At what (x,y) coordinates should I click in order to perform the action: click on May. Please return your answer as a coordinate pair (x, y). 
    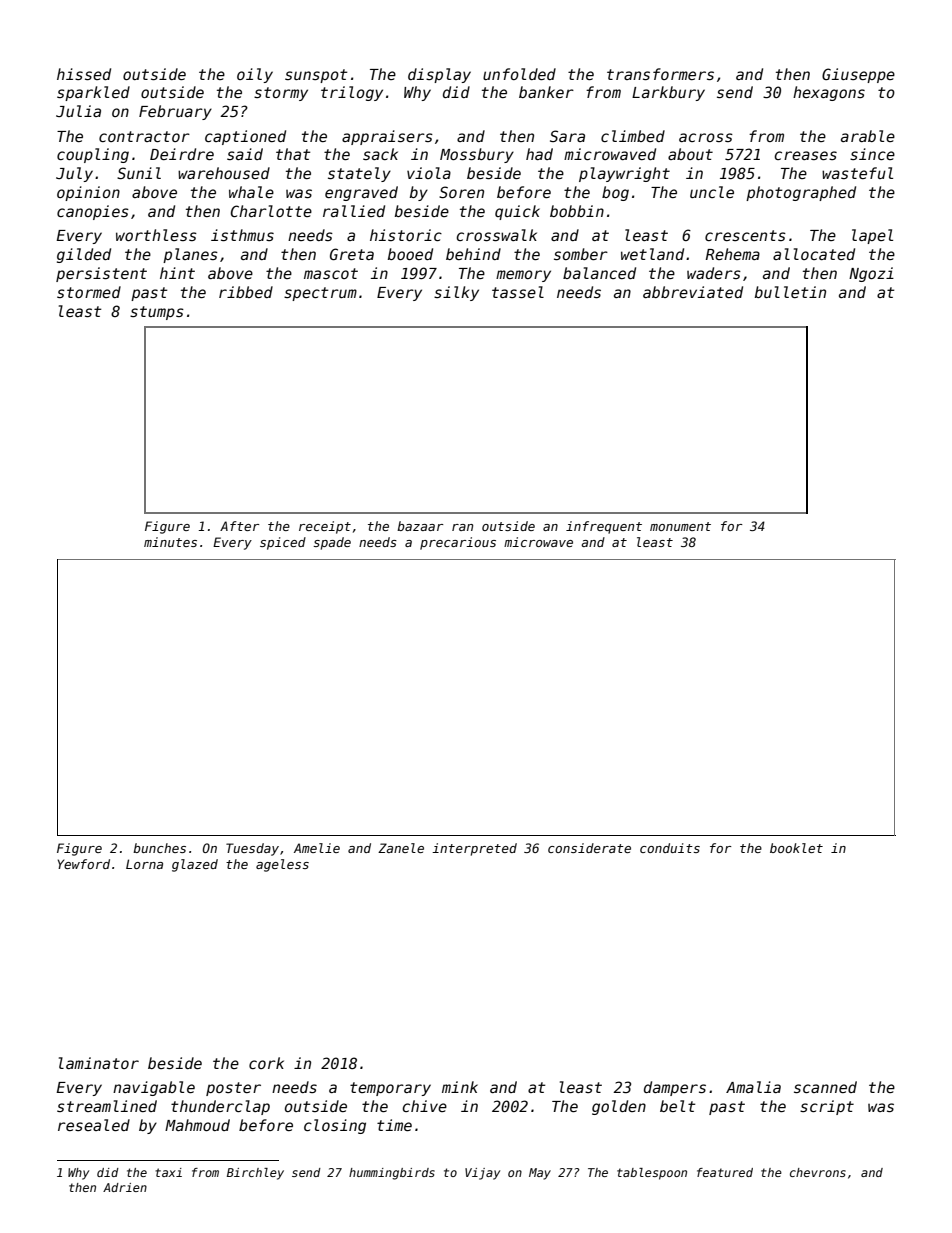
    Looking at the image, I should click on (540, 1174).
